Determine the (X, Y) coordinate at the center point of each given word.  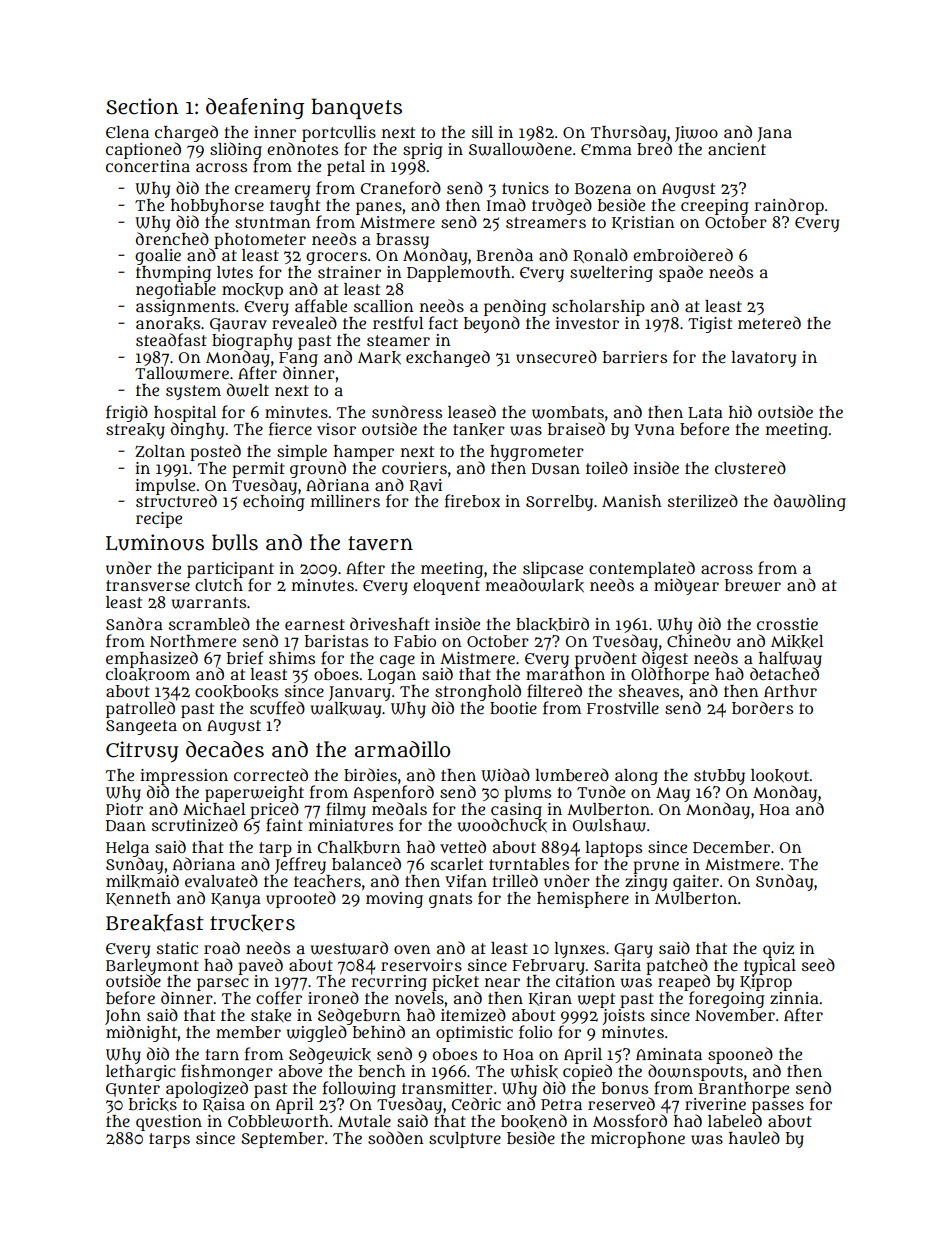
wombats (568, 412)
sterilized (703, 501)
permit (258, 470)
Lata (705, 413)
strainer (349, 272)
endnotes (302, 148)
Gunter (133, 1090)
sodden (396, 1137)
